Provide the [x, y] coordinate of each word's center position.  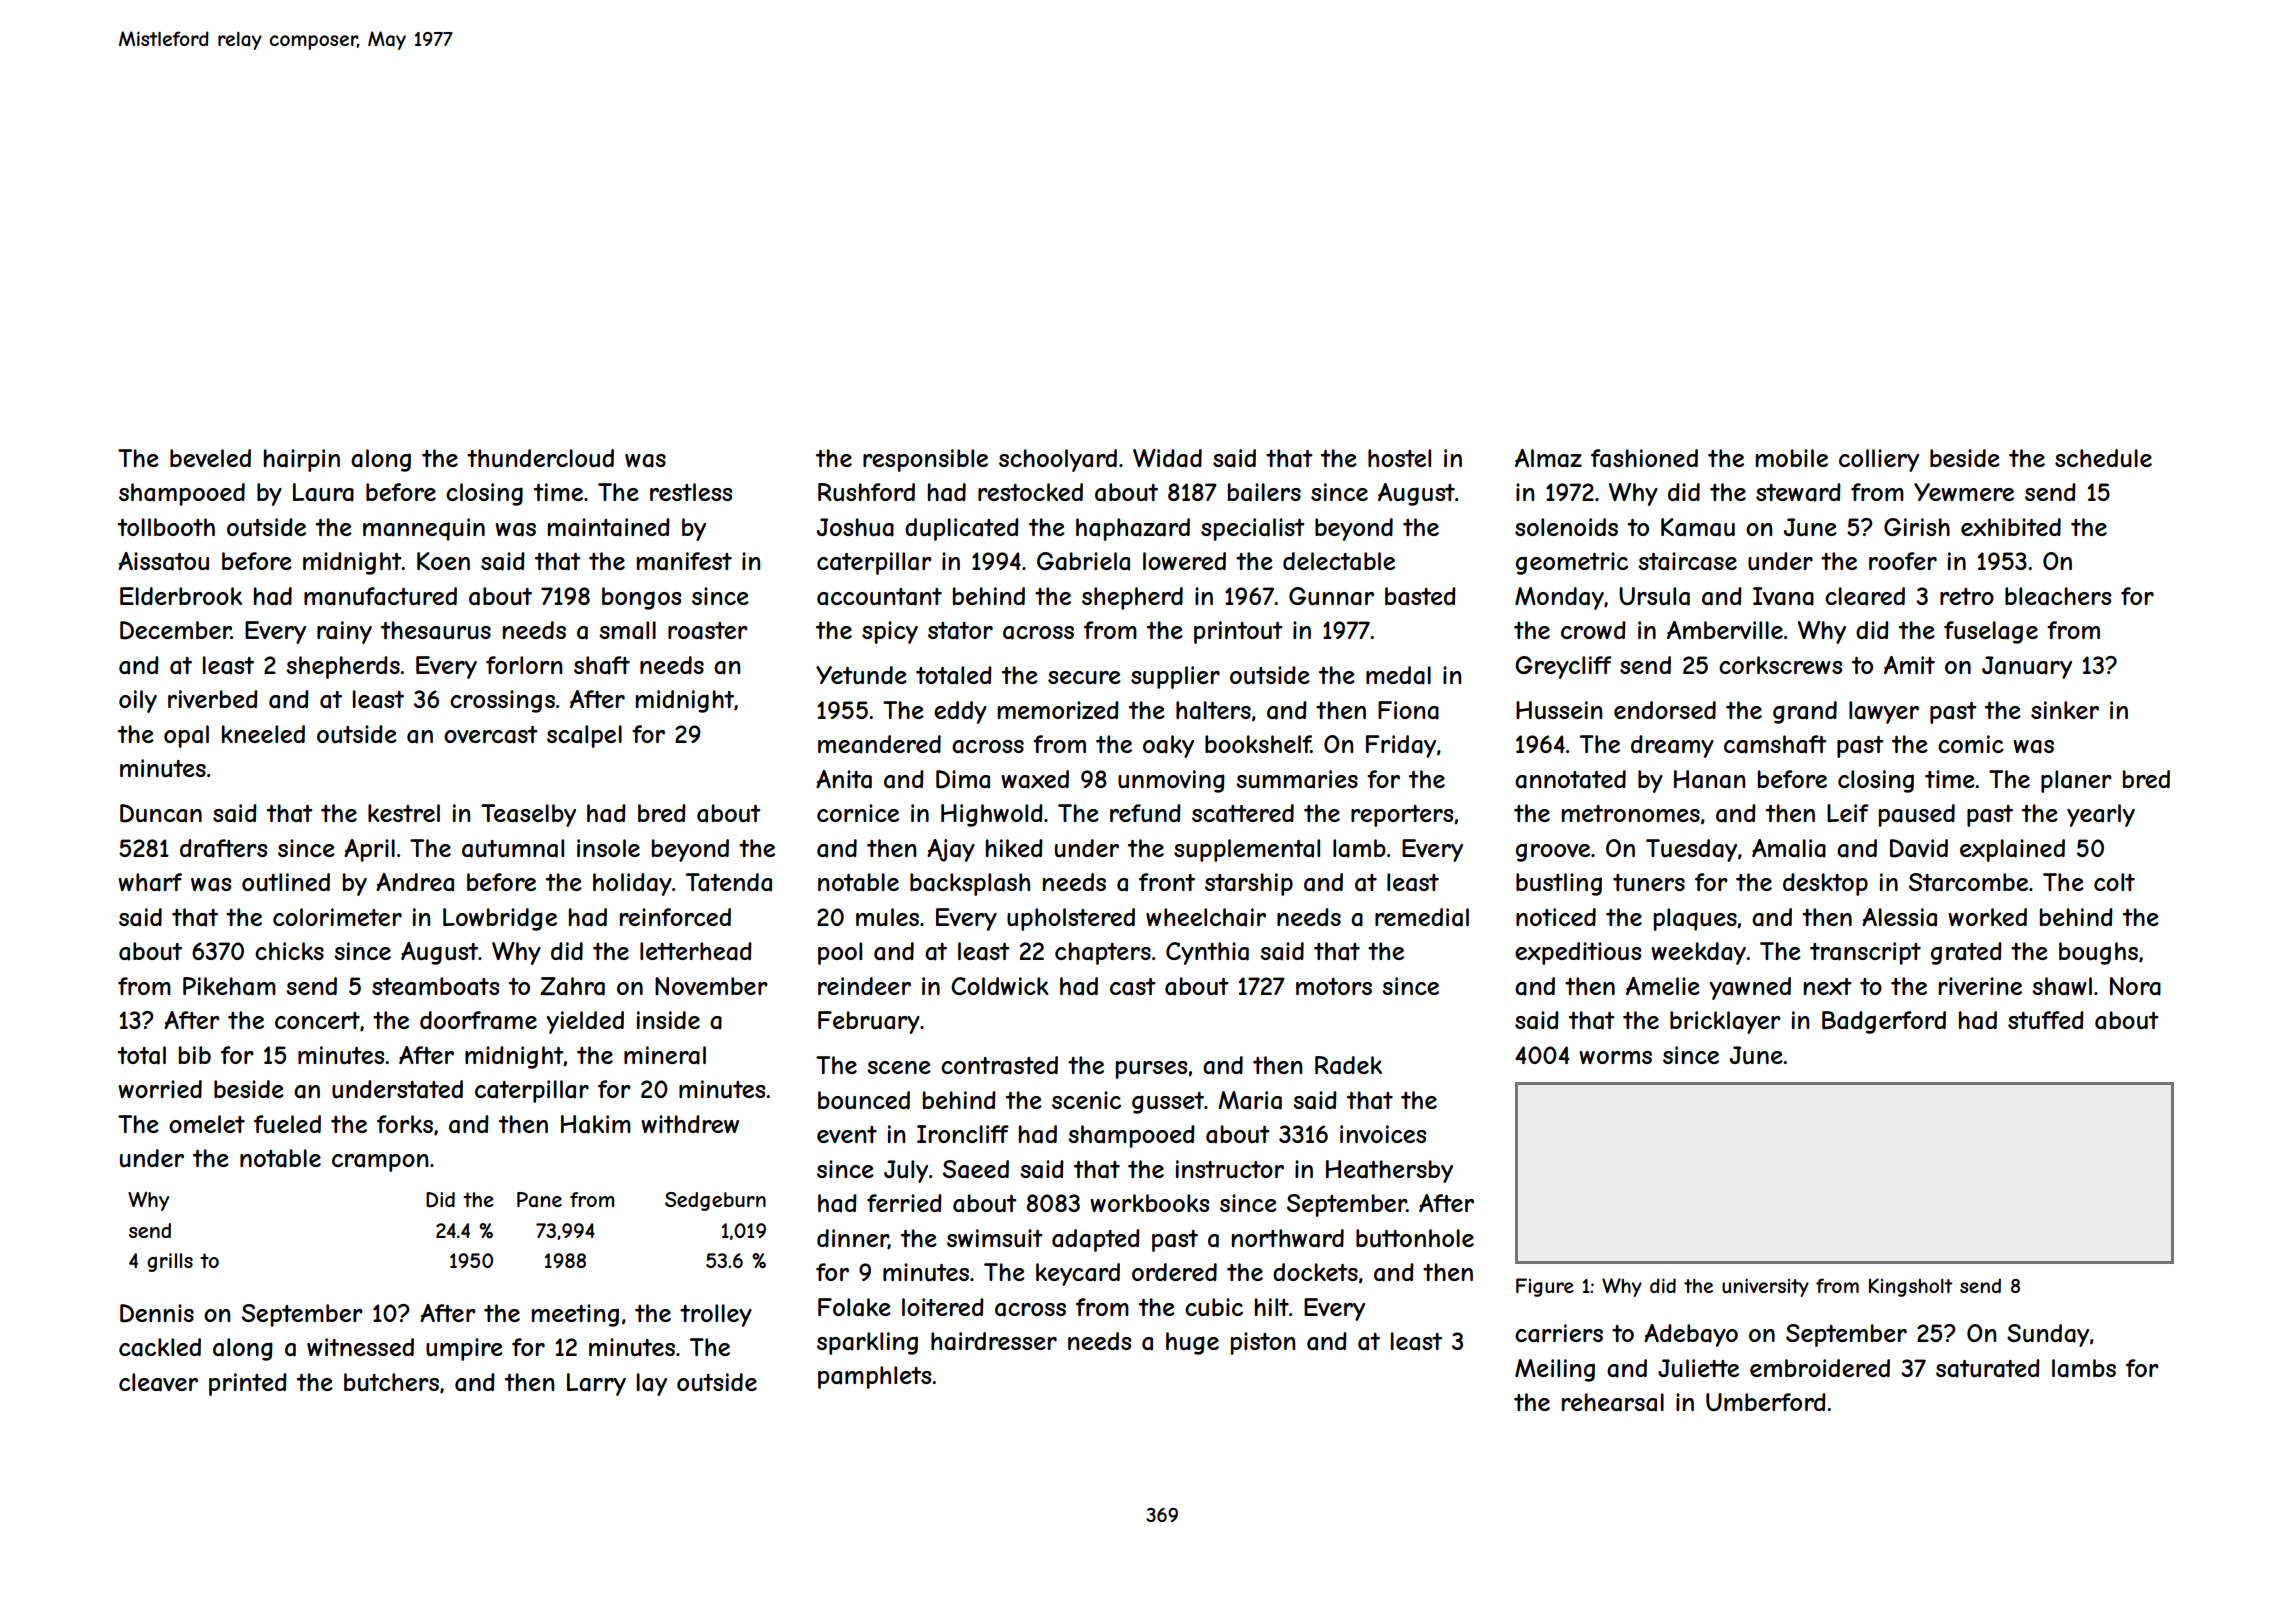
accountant [879, 597]
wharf [150, 882]
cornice [858, 813]
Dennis [157, 1313]
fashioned [1644, 458]
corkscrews [1780, 665]
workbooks [1149, 1203]
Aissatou [163, 561]
